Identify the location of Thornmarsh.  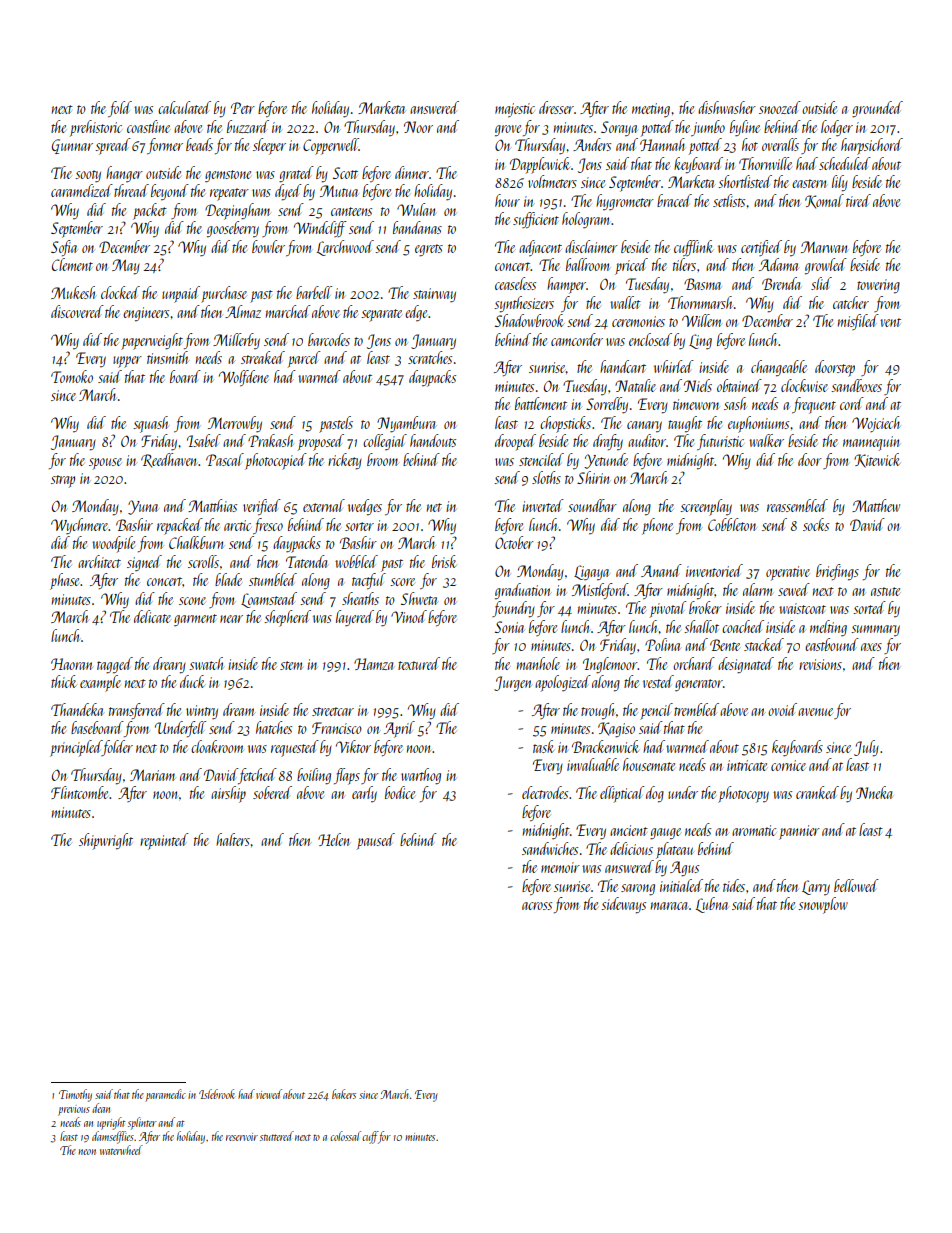
(700, 302).
